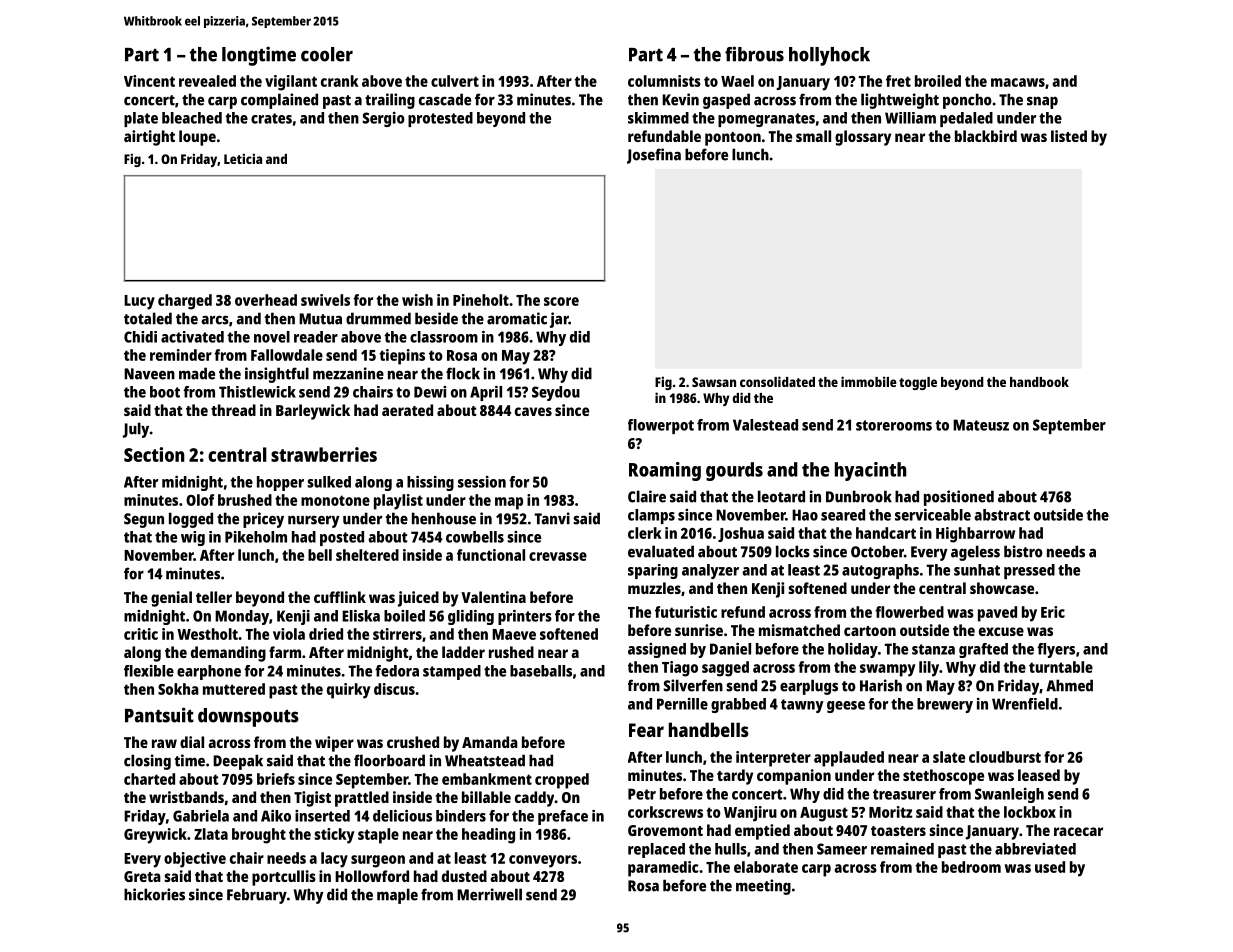  Describe the element at coordinates (824, 814) in the document. I see `August` at that location.
